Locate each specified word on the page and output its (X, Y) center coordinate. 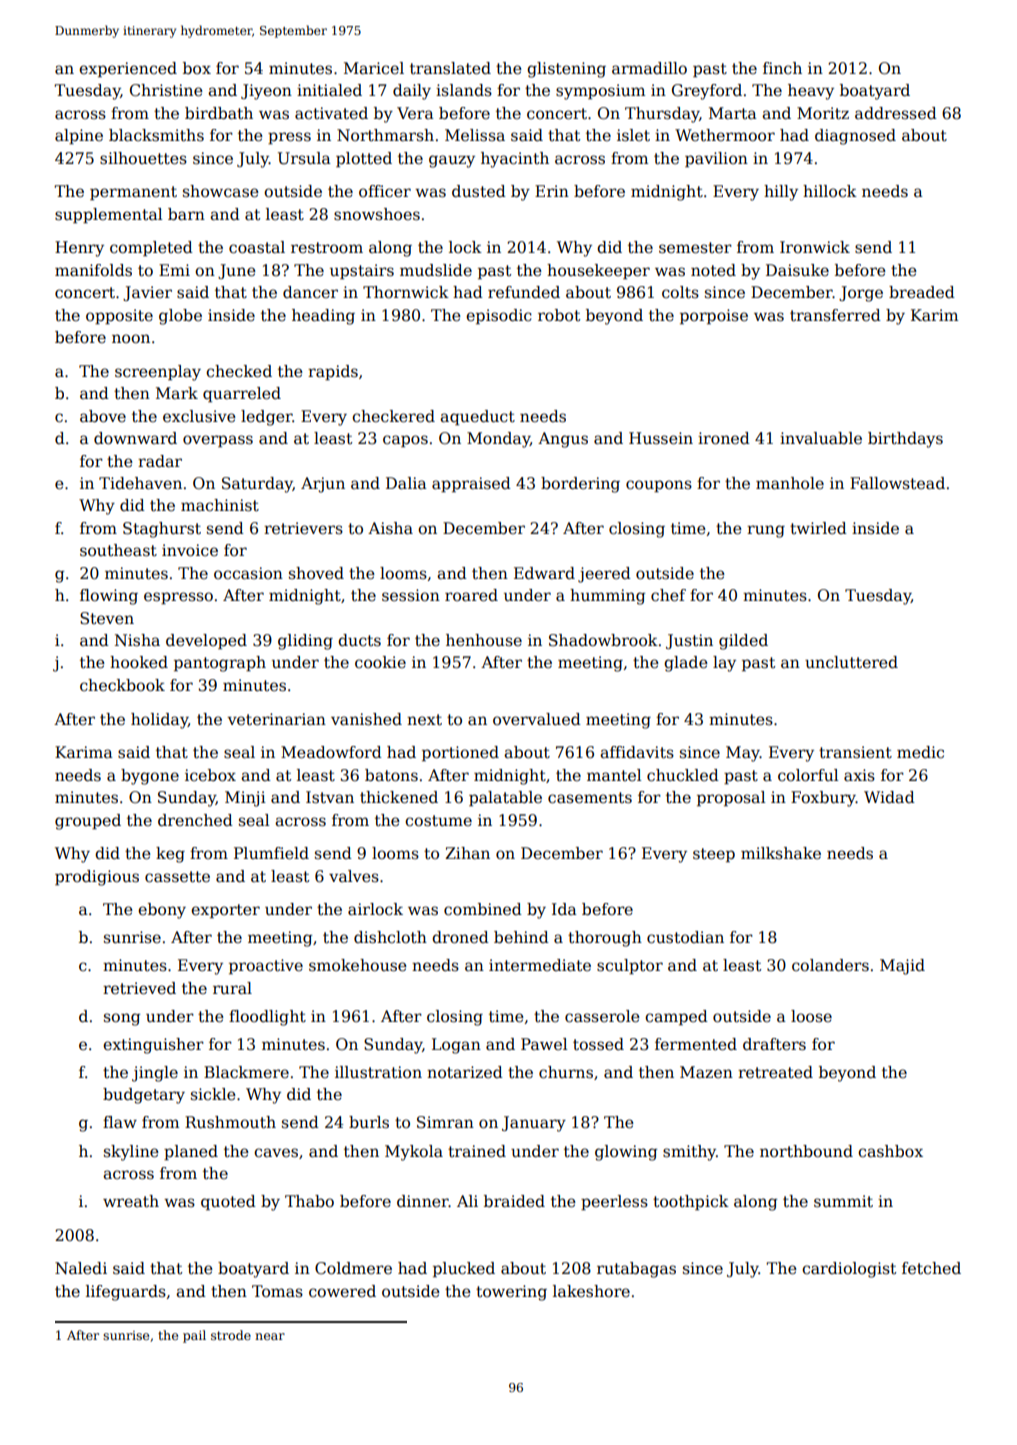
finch (782, 68)
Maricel (374, 68)
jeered (604, 575)
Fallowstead (897, 483)
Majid (902, 967)
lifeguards (126, 1293)
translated (450, 68)
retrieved (139, 988)
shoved (316, 573)
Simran (445, 1122)
